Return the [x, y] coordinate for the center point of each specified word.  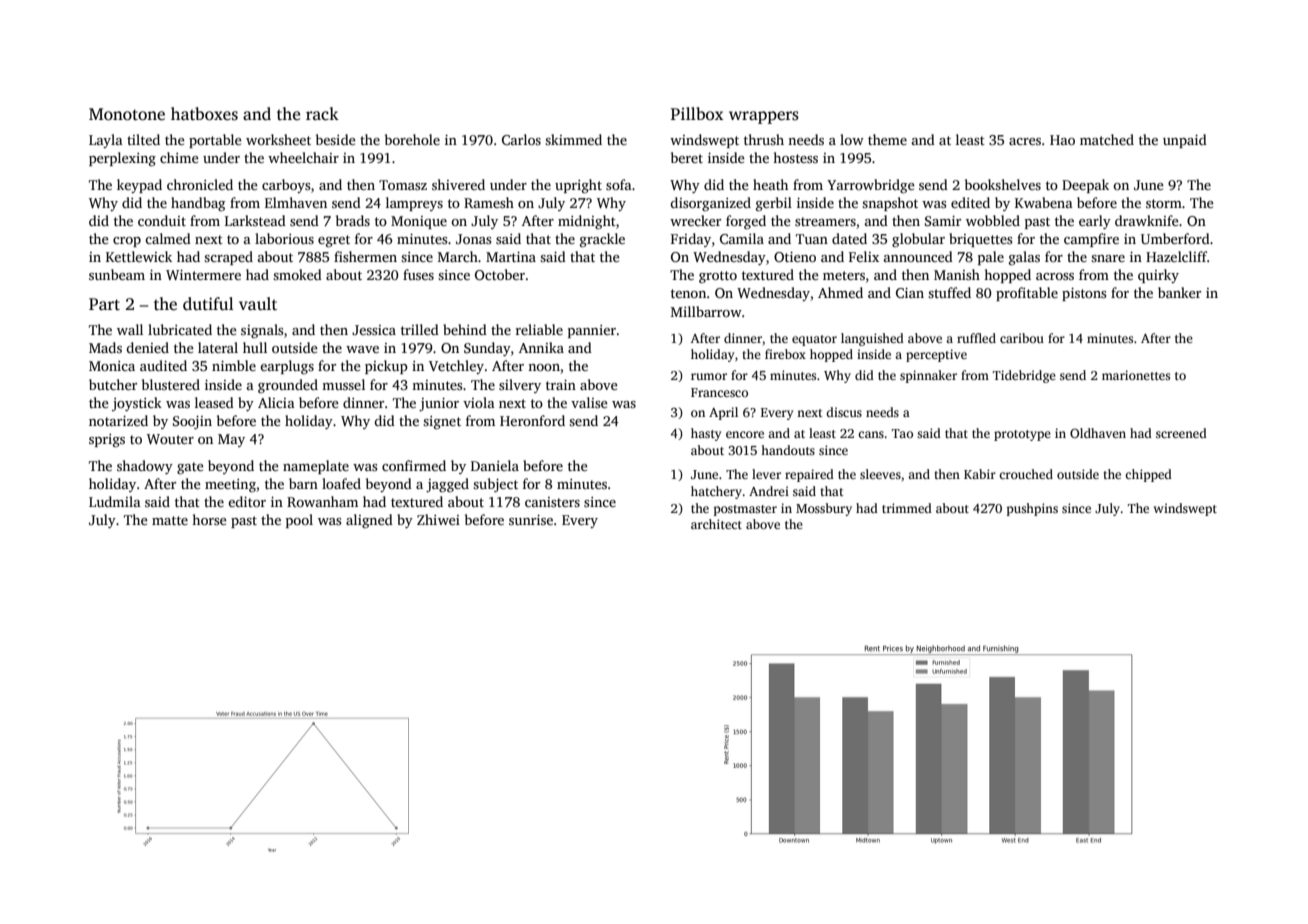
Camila [742, 238]
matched [1107, 139]
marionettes [1136, 375]
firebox [785, 354]
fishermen [365, 256]
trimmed [907, 508]
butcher [113, 384]
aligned [369, 521]
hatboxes [204, 114]
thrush [764, 139]
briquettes [980, 240]
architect [716, 524]
